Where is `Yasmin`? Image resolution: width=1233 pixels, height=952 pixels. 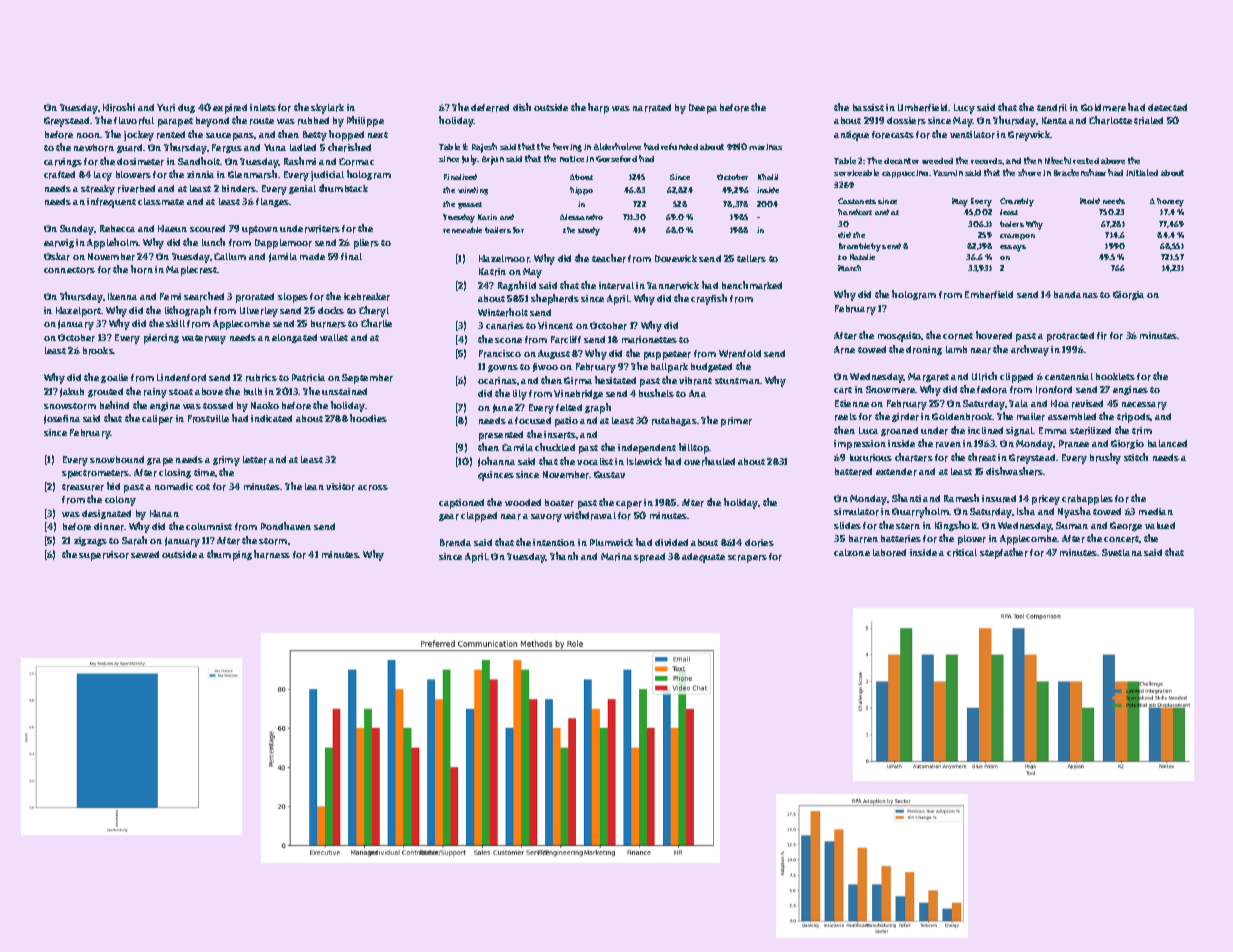 Yasmin is located at coordinates (948, 173).
